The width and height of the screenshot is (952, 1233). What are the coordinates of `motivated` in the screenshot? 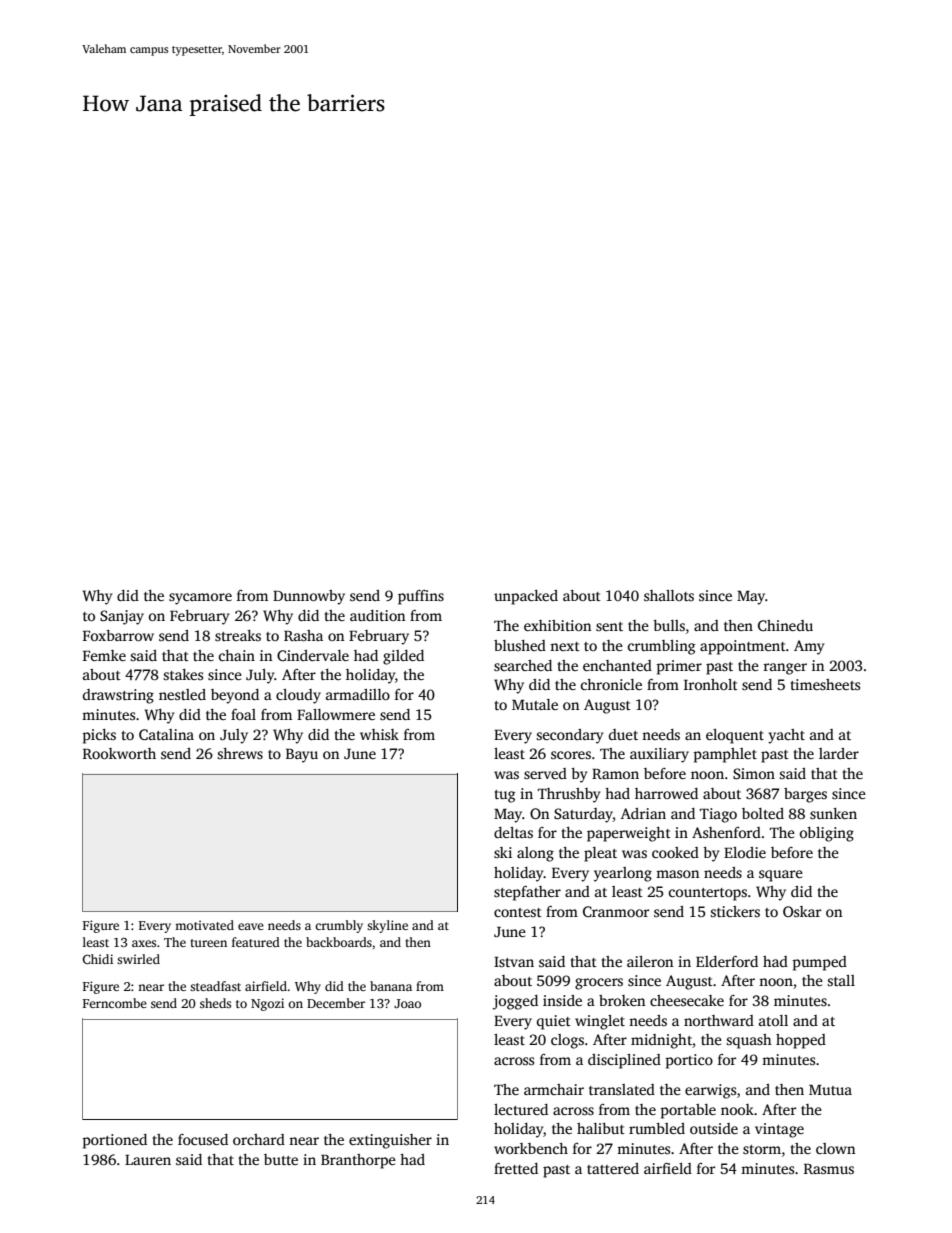 It's located at (204, 925).
